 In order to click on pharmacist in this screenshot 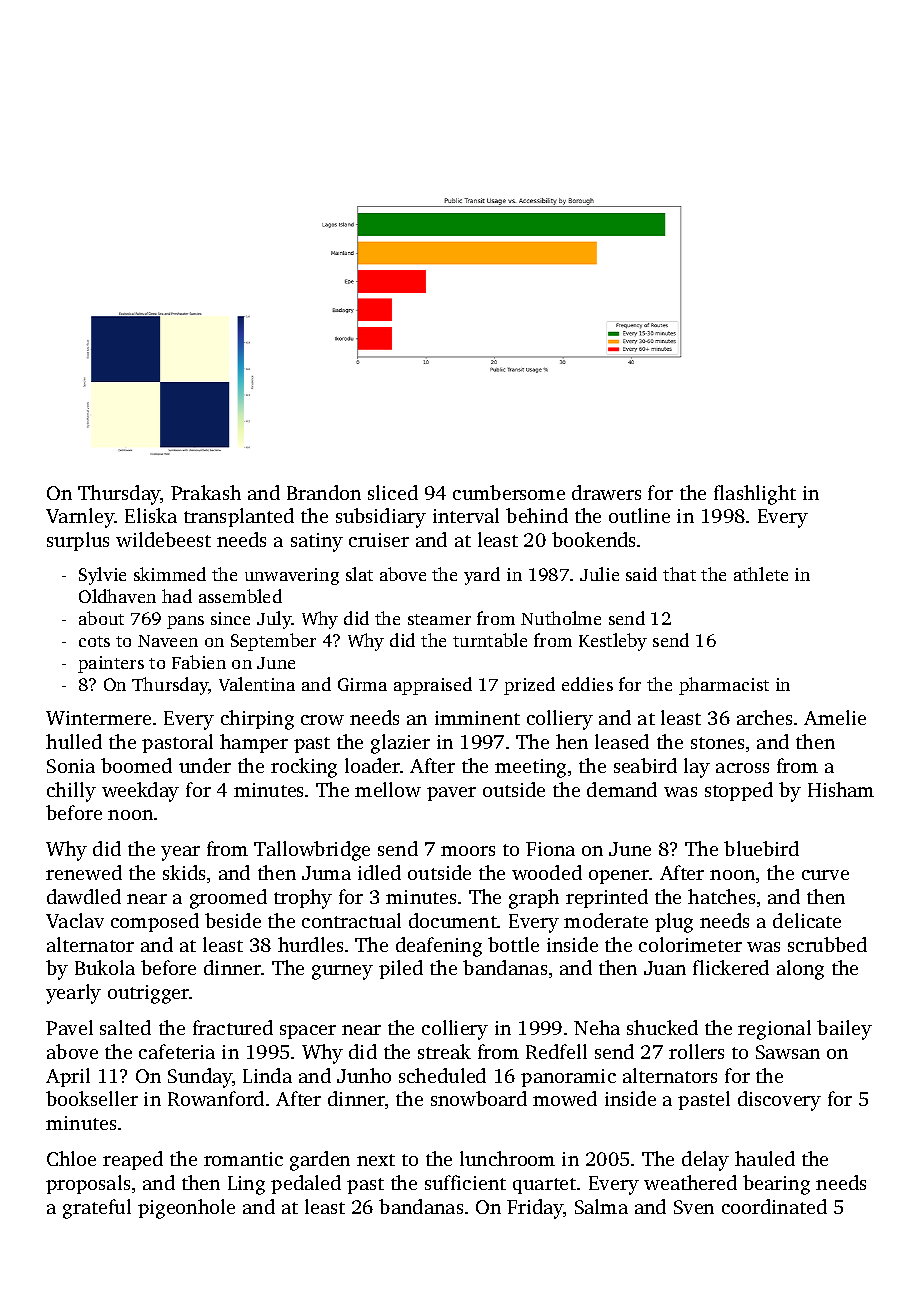, I will do `click(724, 686)`.
